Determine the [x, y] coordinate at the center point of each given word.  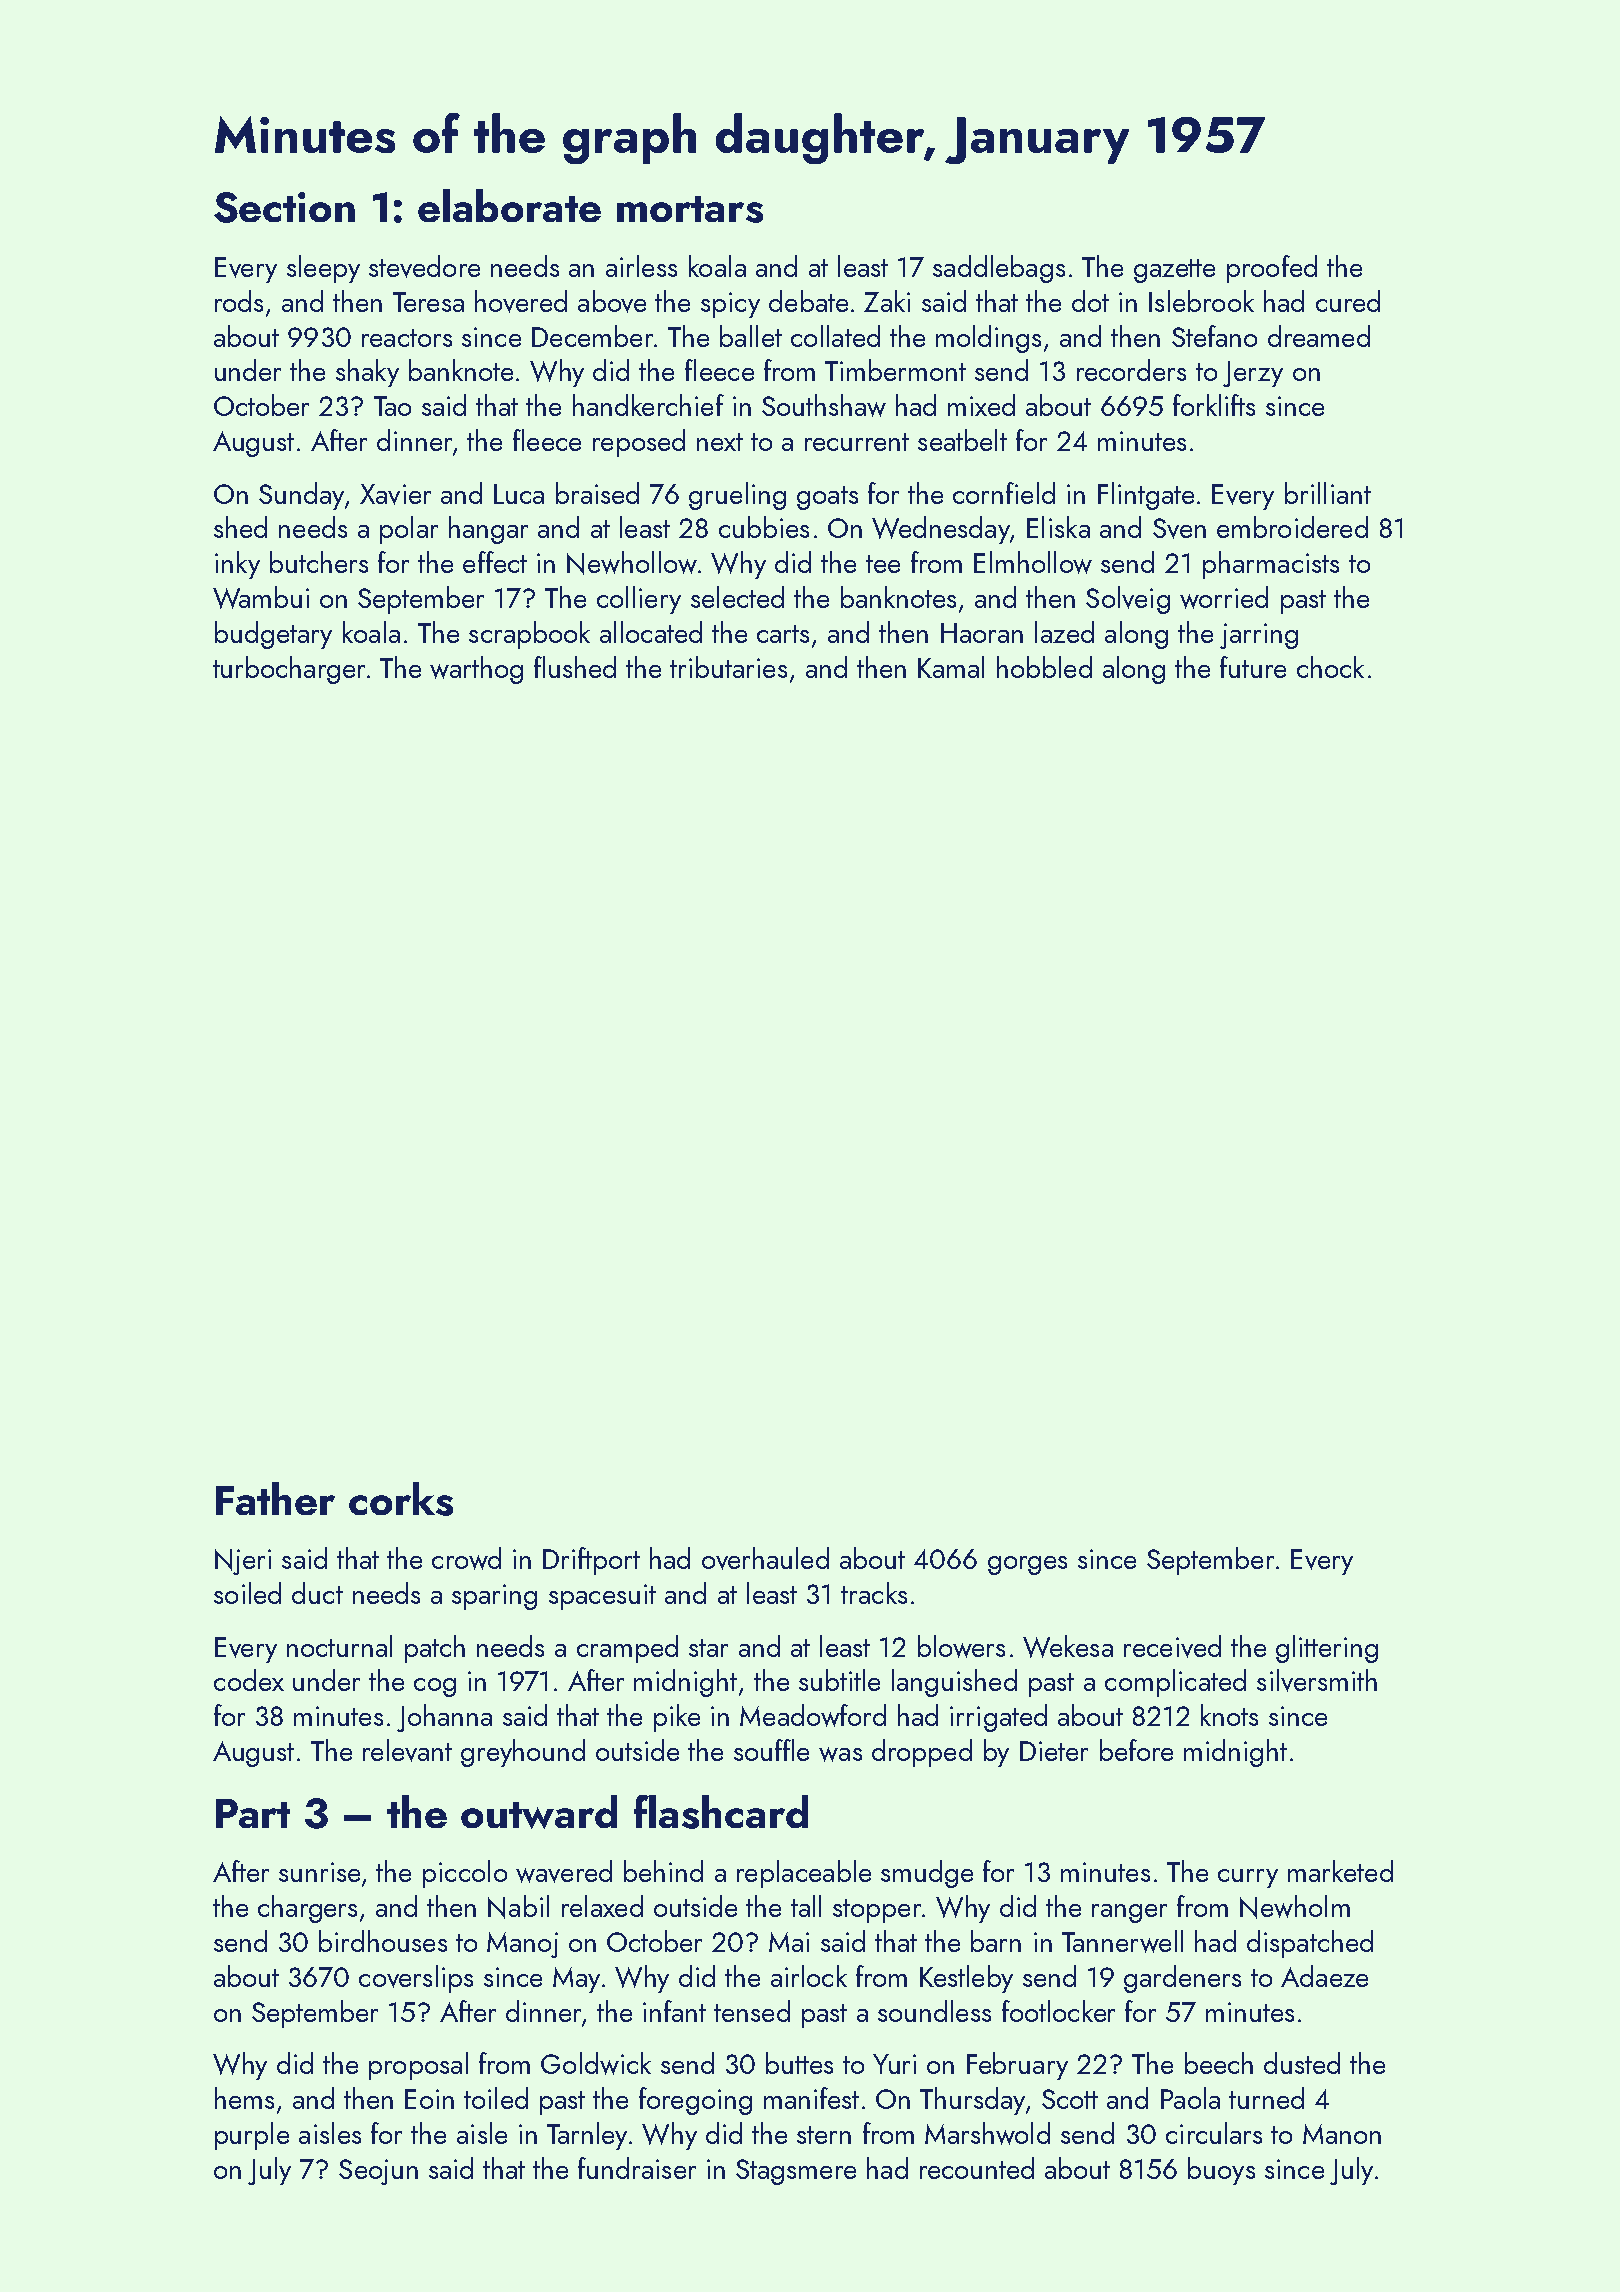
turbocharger [289, 670]
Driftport [591, 1561]
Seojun [378, 2172]
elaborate [509, 205]
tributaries [728, 667]
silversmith [1317, 1680]
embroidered [1292, 527]
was [840, 1754]
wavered [564, 1871]
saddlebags [999, 269]
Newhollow [632, 563]
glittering [1327, 1649]
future [1253, 667]
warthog [476, 670]
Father [275, 1498]
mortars [690, 209]
